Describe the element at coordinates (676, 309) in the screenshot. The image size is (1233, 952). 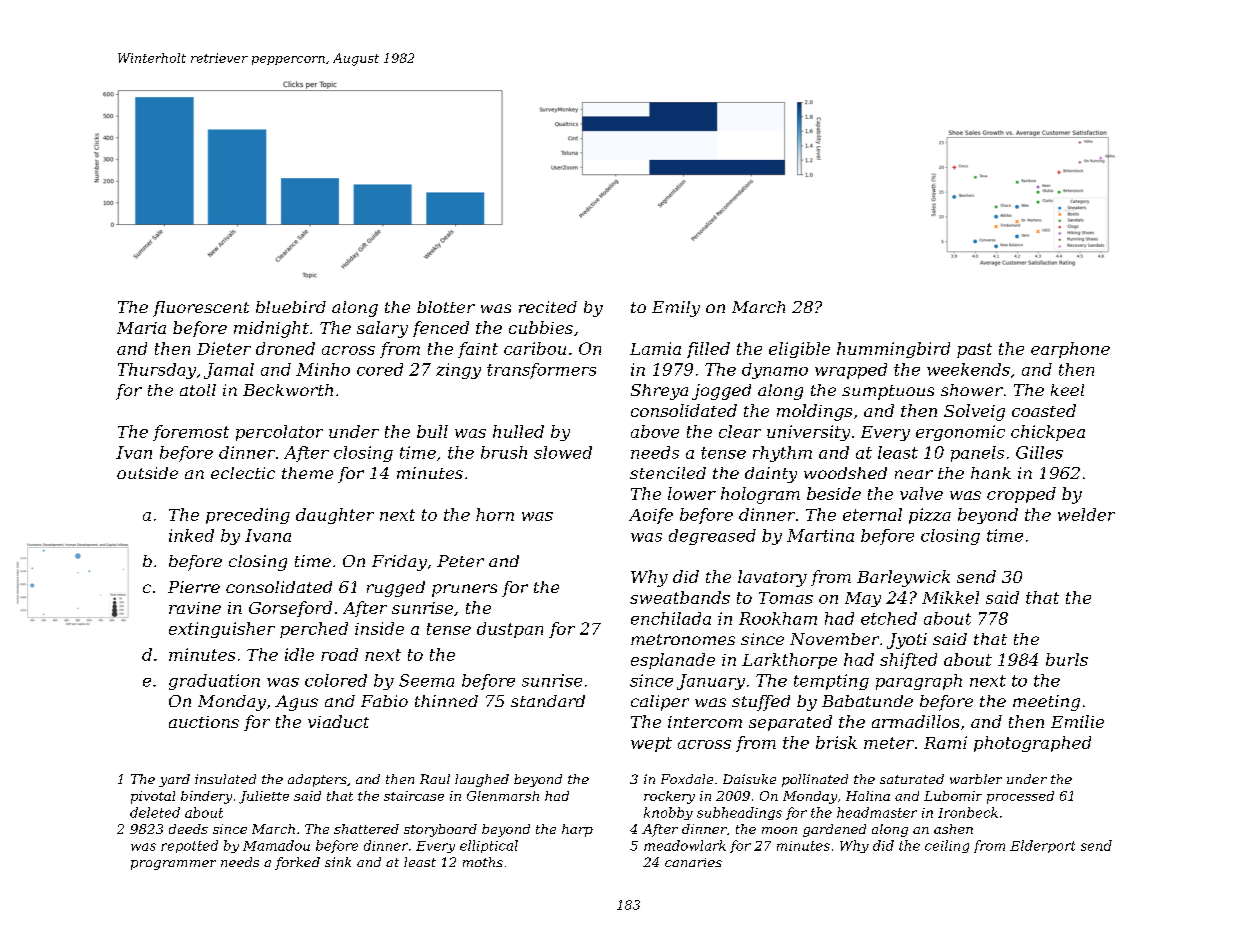
I see `Emily` at that location.
